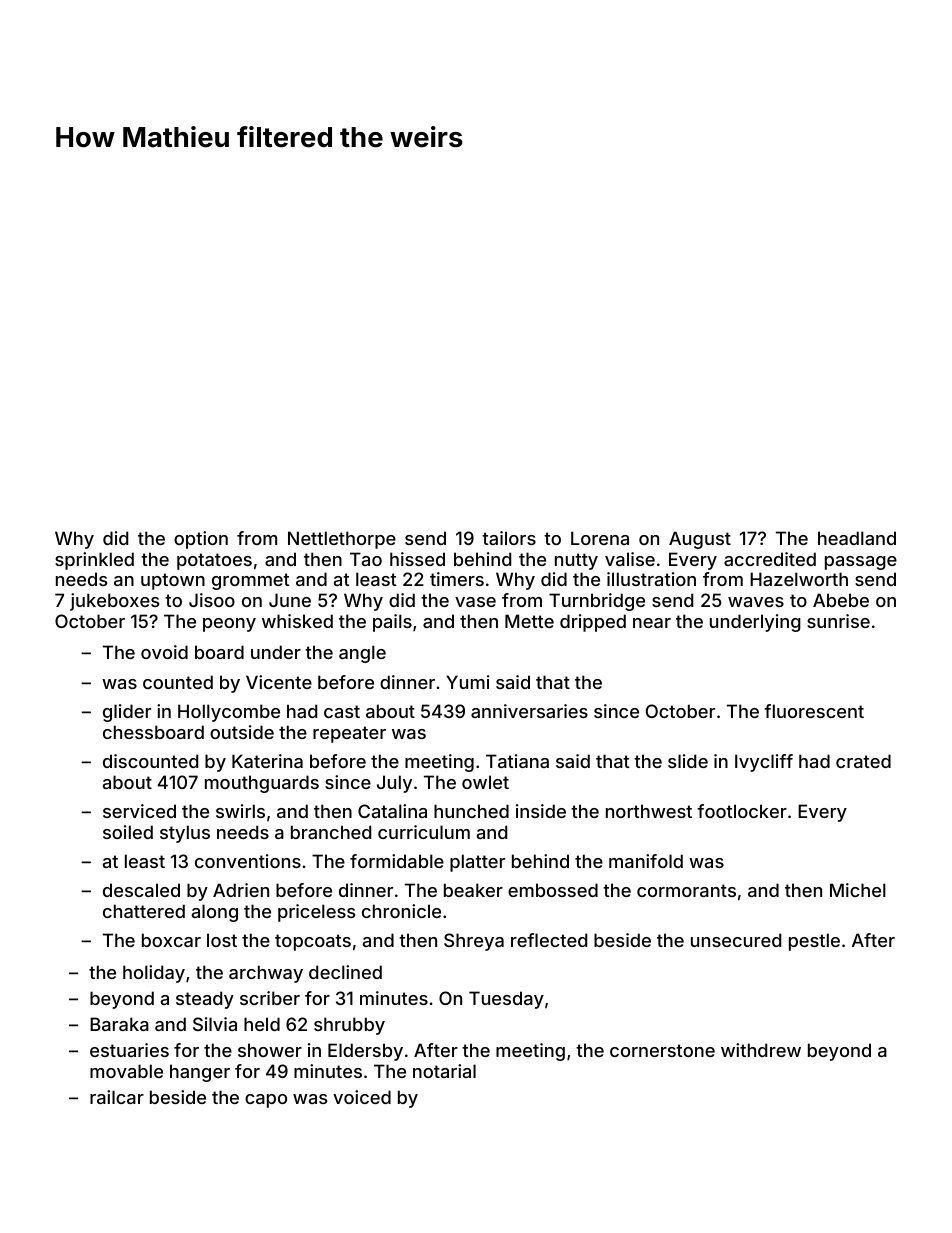  What do you see at coordinates (129, 1050) in the screenshot?
I see `estuaries` at bounding box center [129, 1050].
